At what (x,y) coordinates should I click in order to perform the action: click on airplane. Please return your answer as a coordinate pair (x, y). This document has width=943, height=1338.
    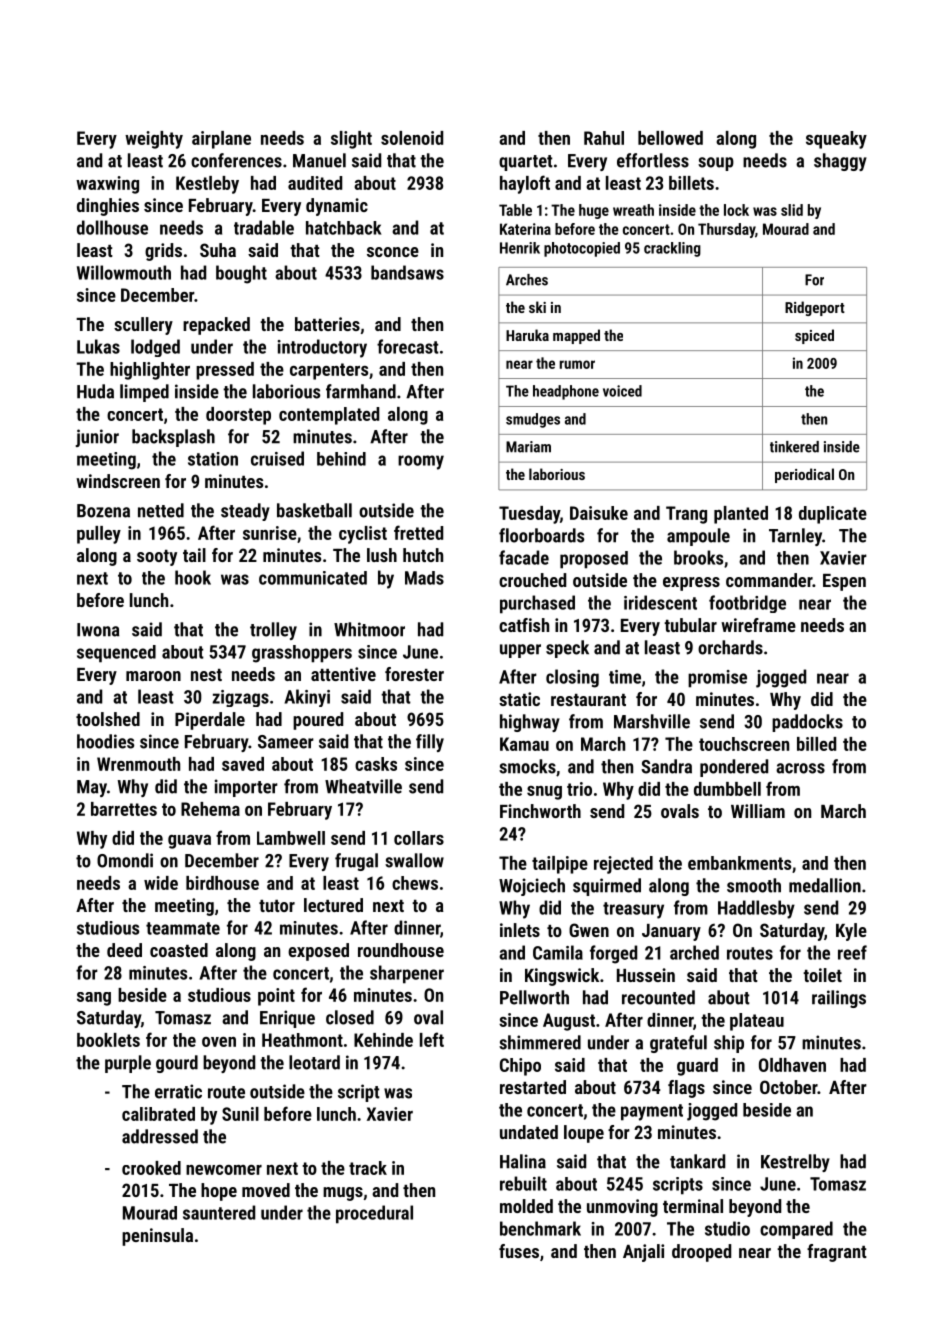
    Looking at the image, I should click on (221, 140).
